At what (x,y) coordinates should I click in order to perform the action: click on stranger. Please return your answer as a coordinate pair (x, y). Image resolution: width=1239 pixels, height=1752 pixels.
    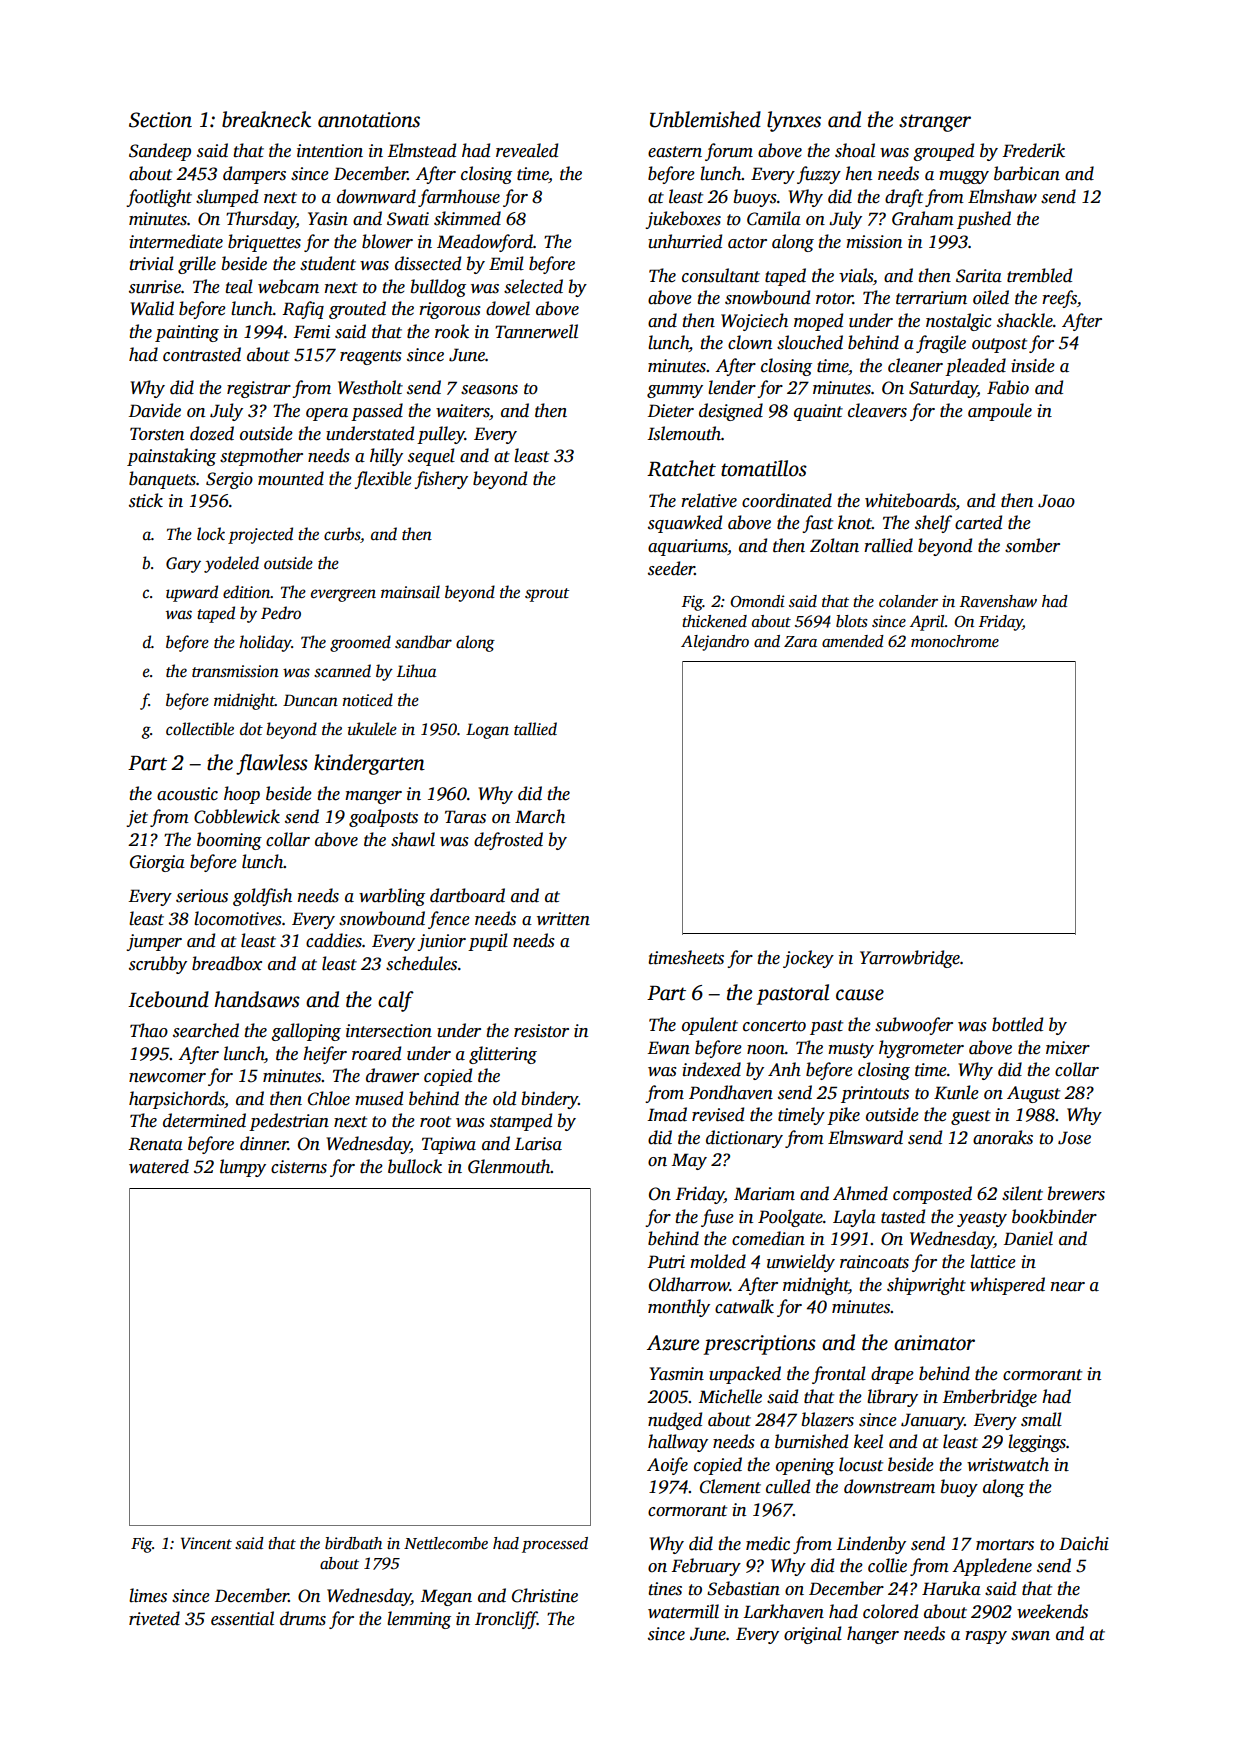
    Looking at the image, I should click on (935, 123).
